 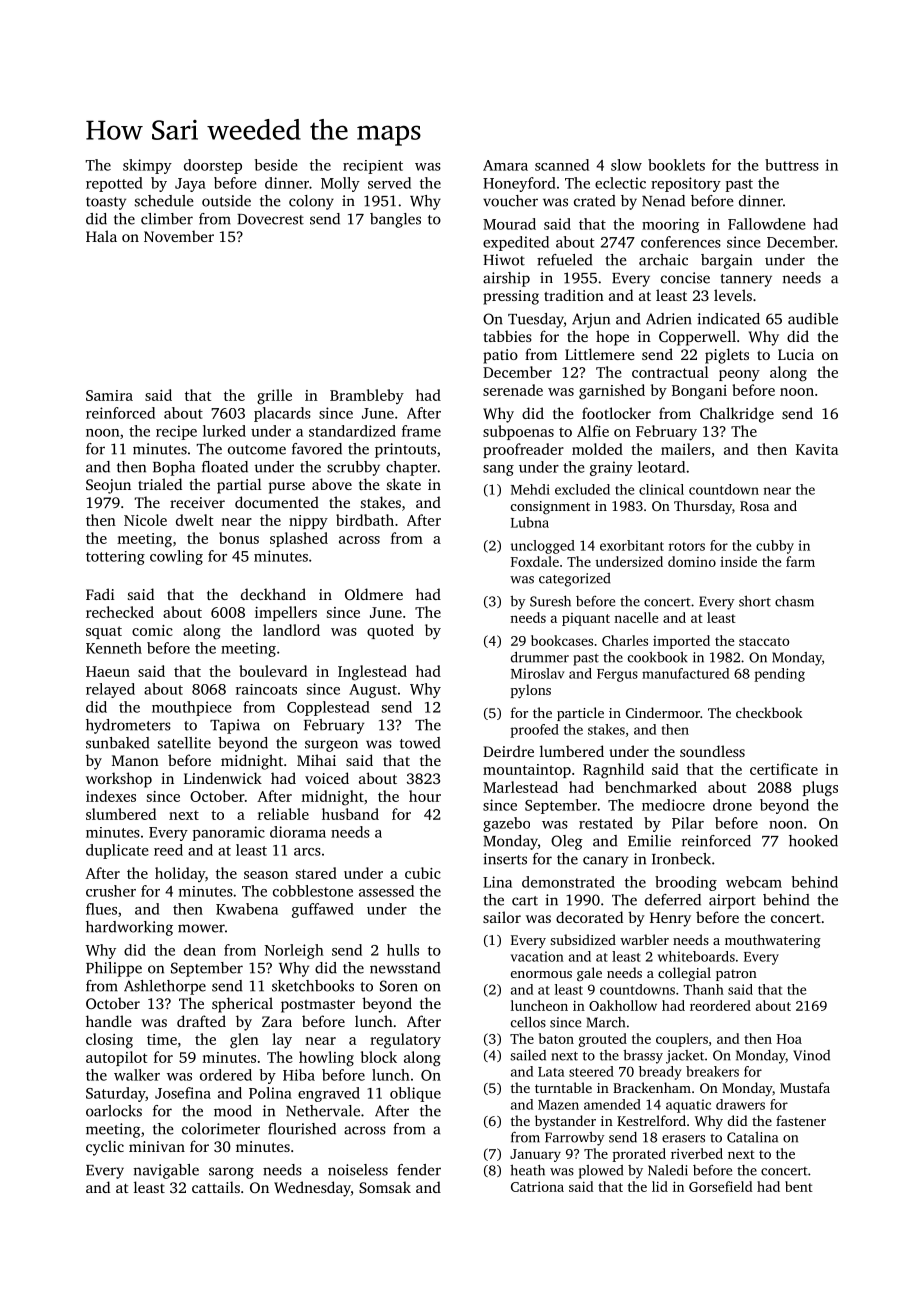 What do you see at coordinates (685, 673) in the page?
I see `manufactured` at bounding box center [685, 673].
